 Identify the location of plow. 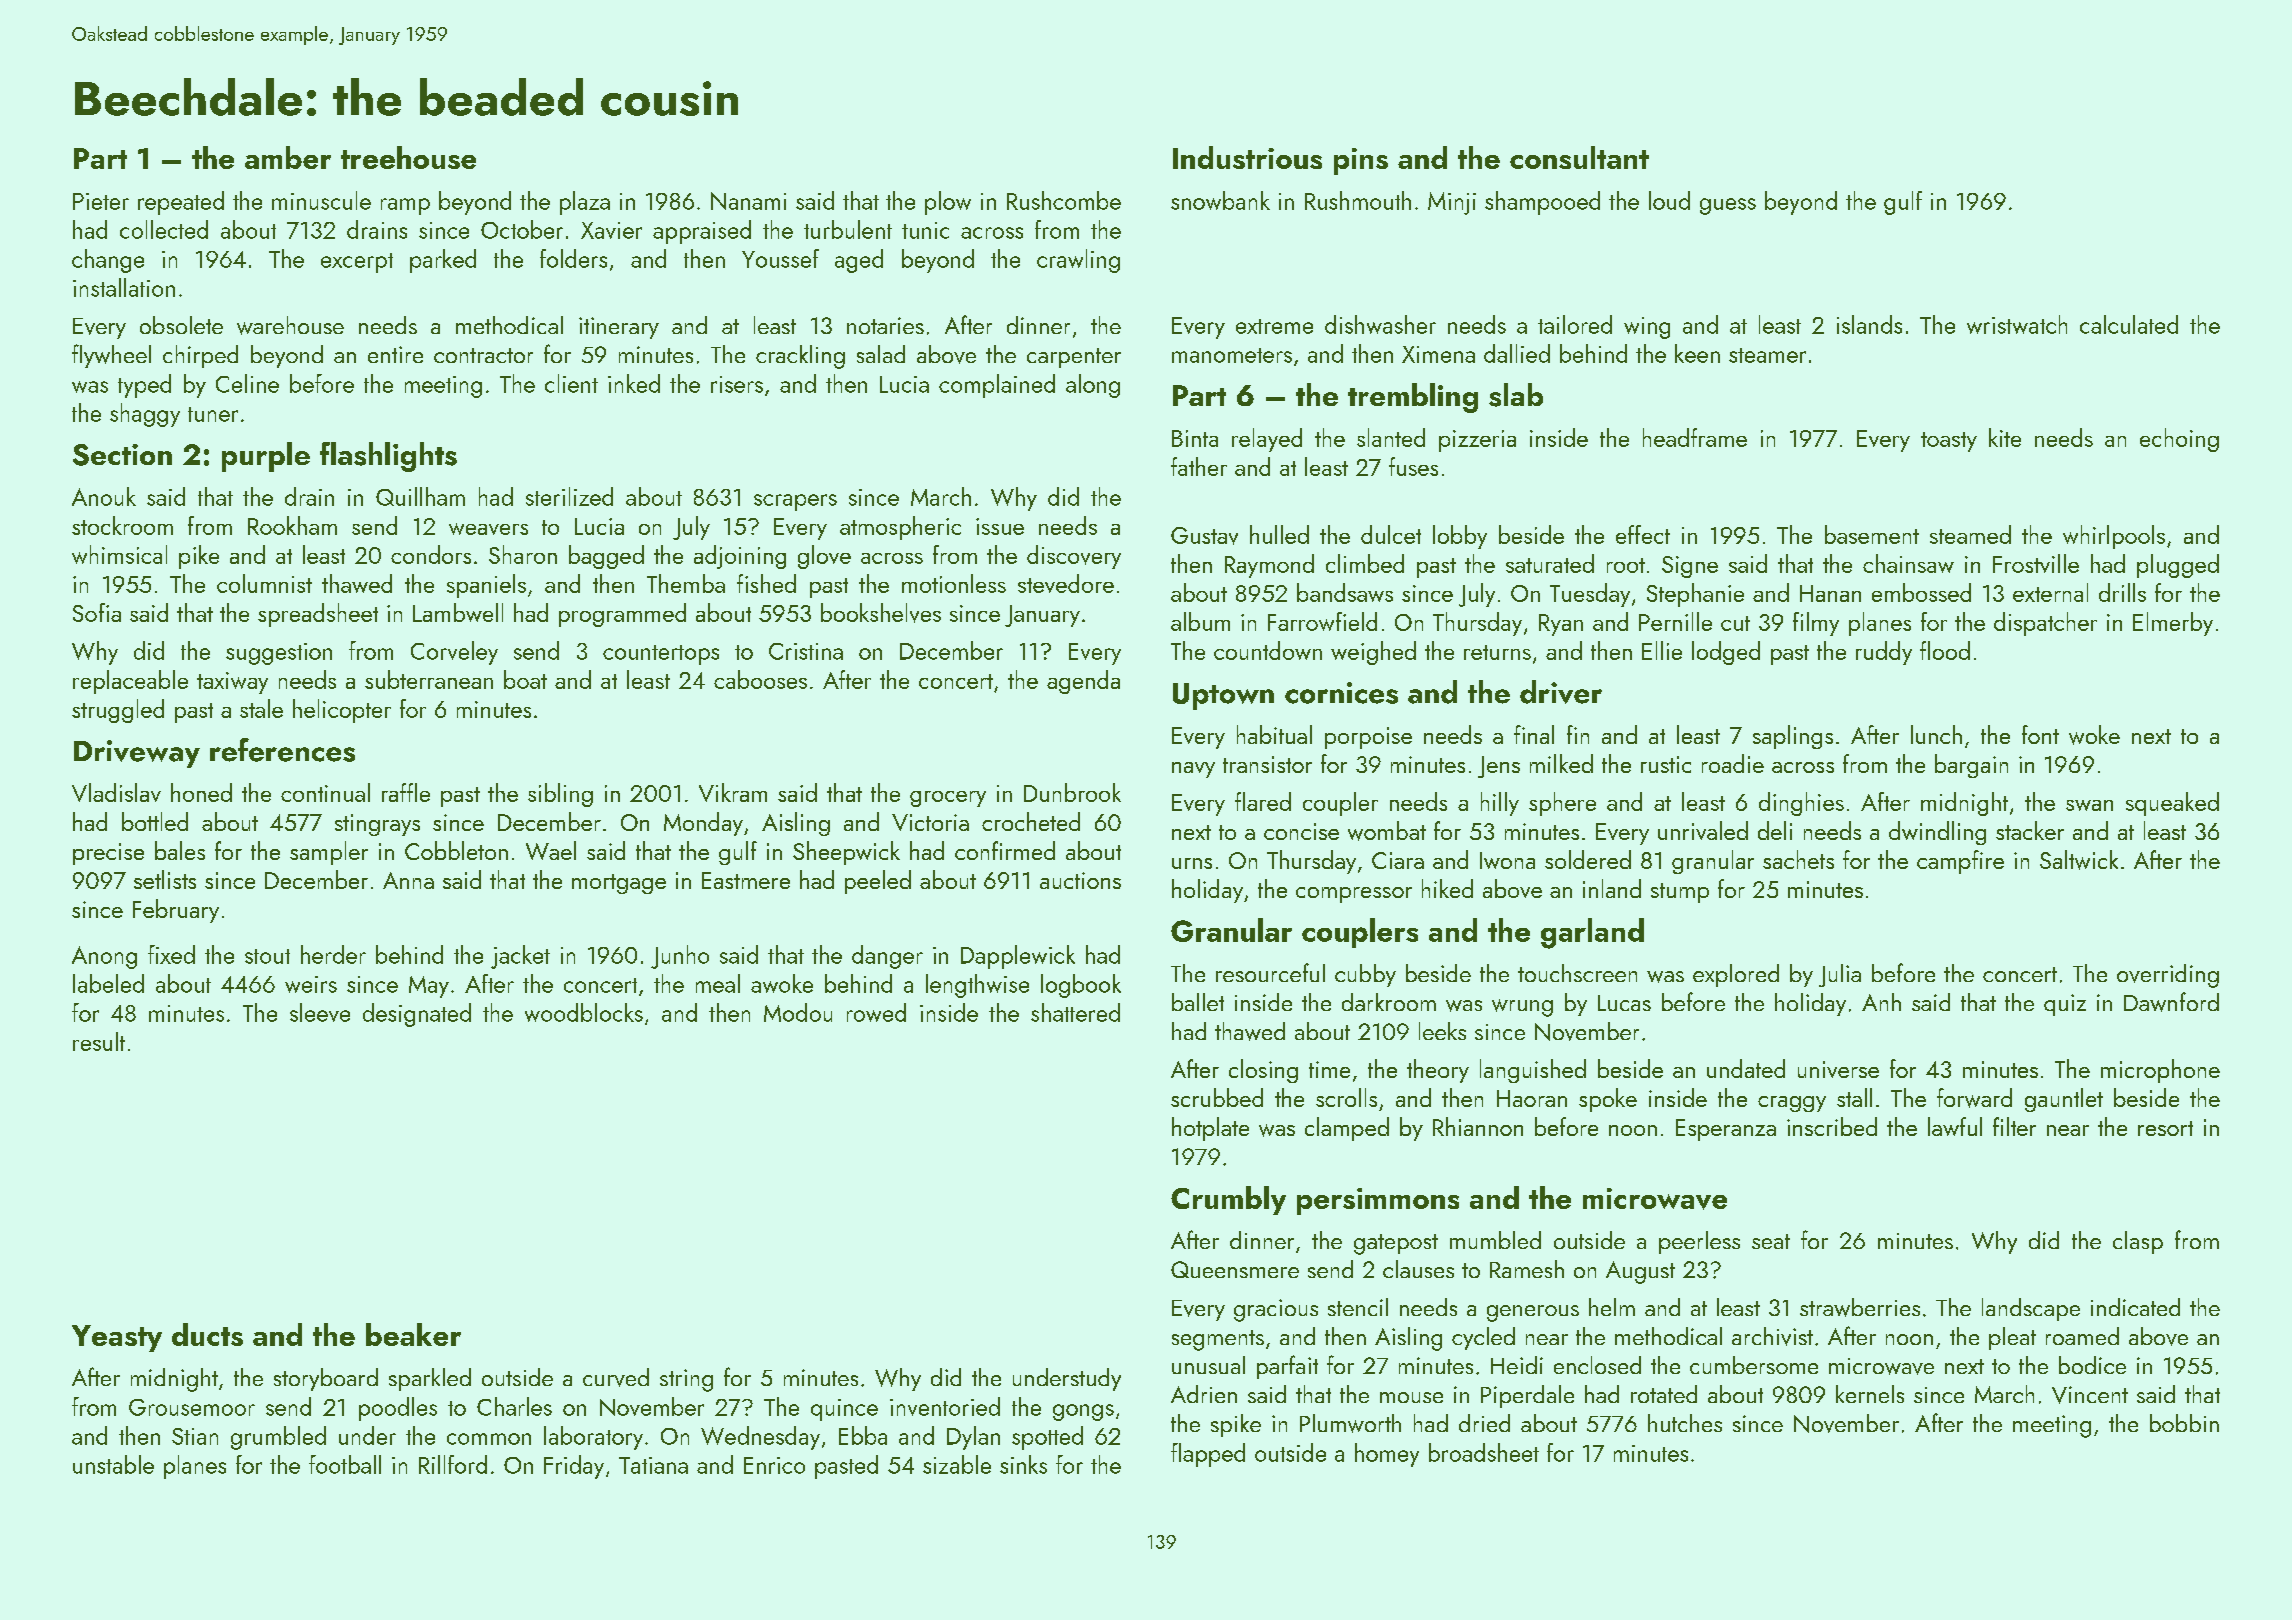
(948, 203).
